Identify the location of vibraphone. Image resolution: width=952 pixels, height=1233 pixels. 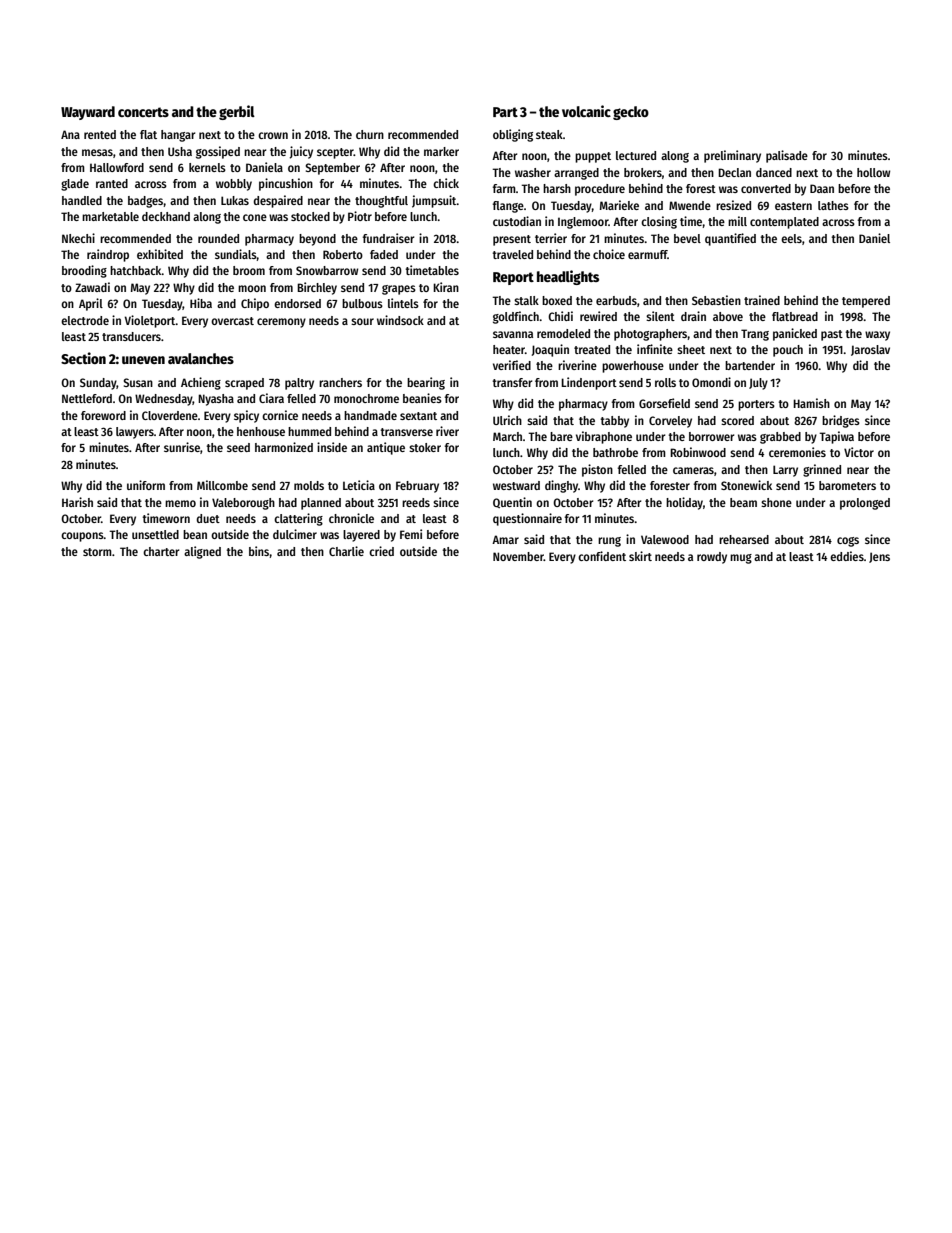
(604, 437).
